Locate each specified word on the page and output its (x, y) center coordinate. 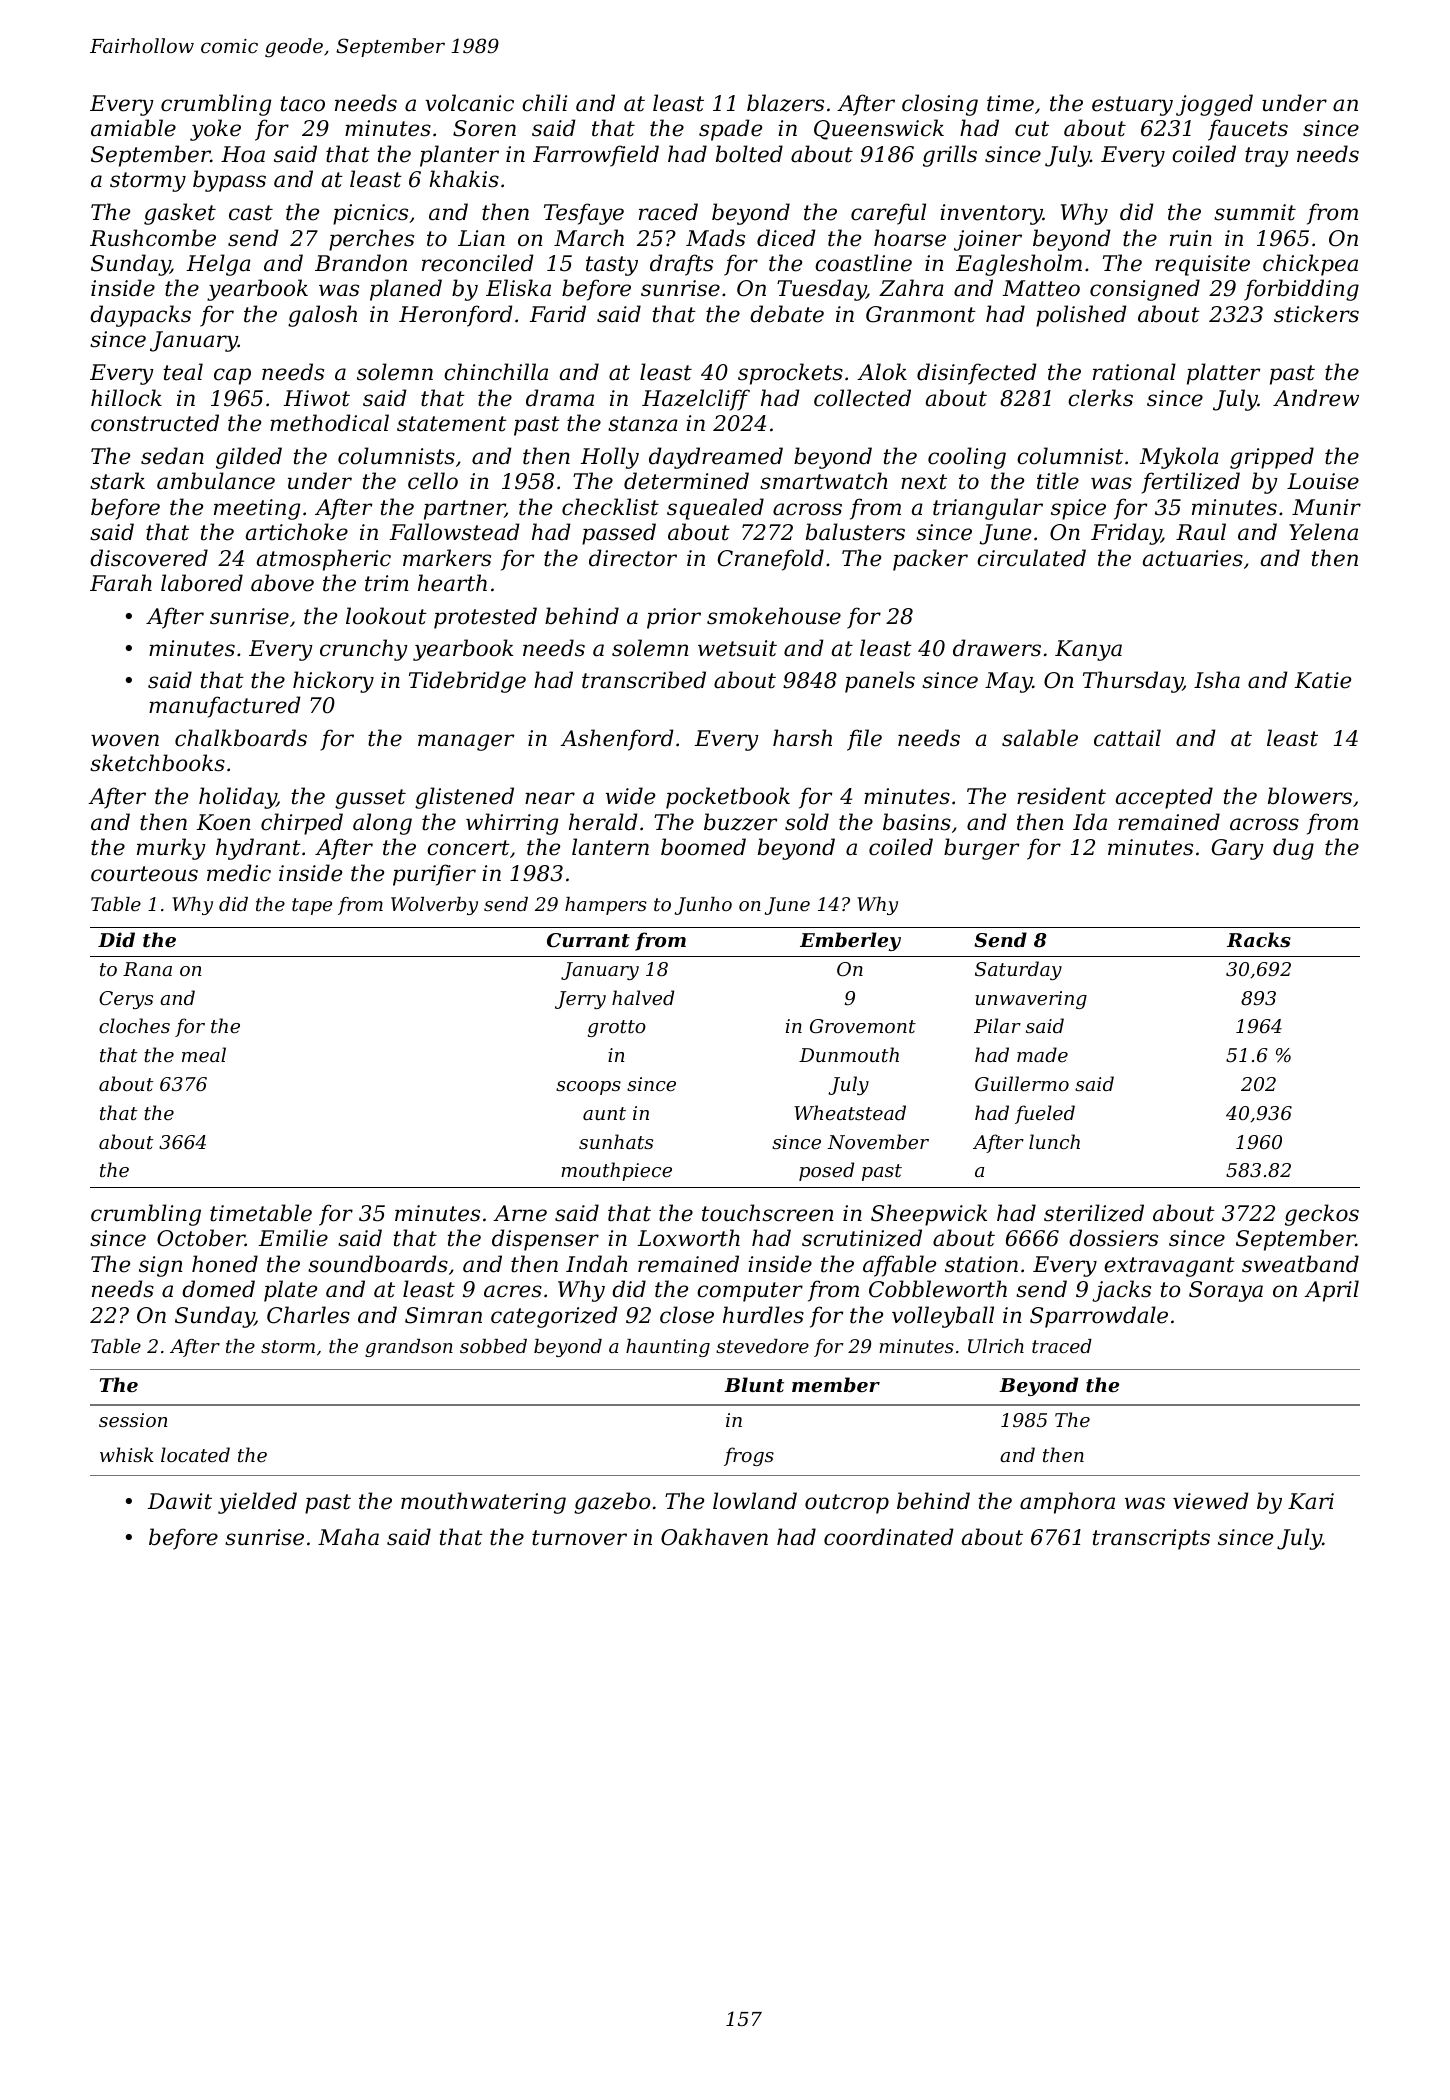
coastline (863, 263)
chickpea (1310, 265)
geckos (1322, 1215)
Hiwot (317, 398)
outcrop (847, 1504)
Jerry (580, 1000)
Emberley (850, 941)
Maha (348, 1537)
